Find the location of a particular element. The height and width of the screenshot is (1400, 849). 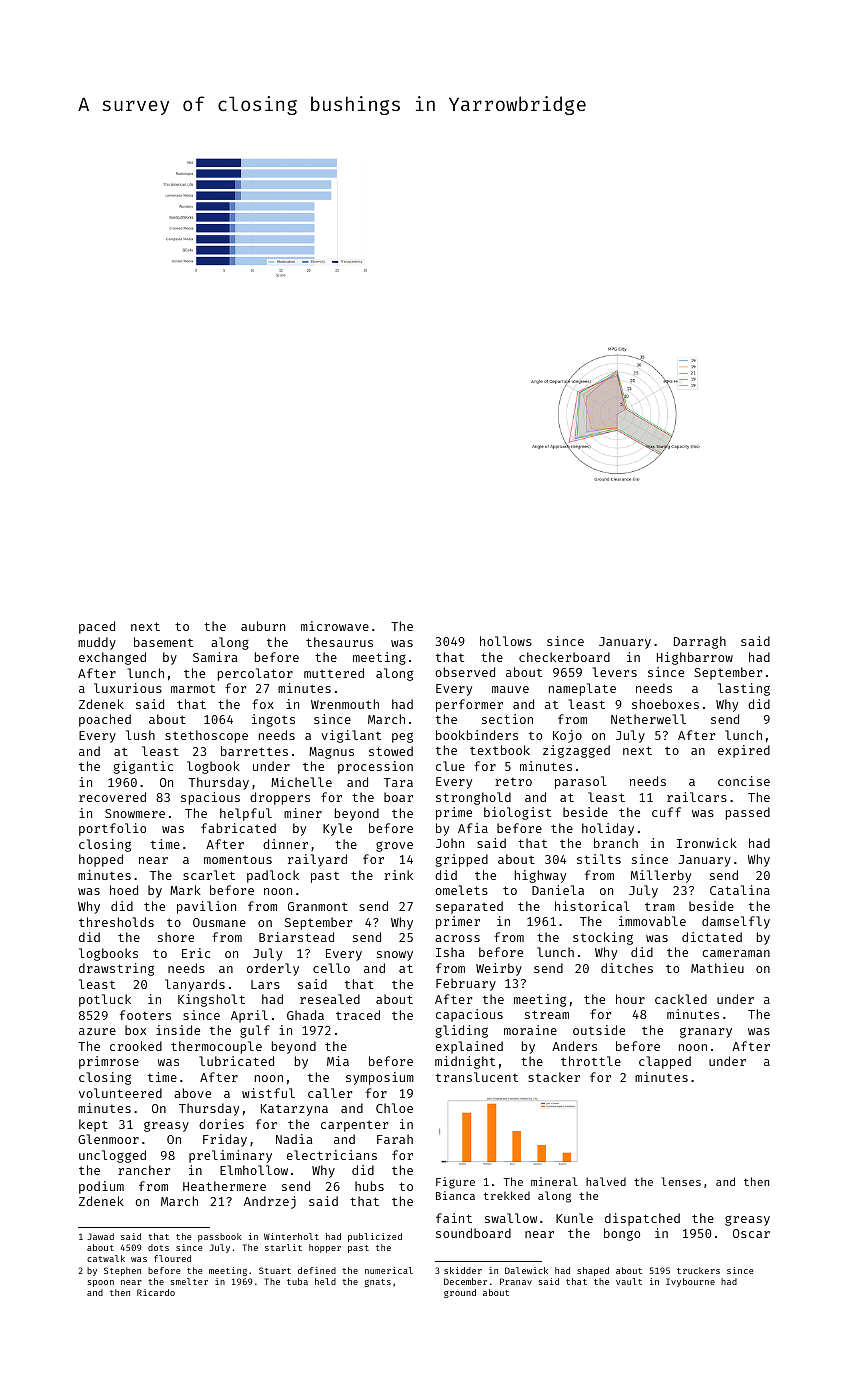

Ricardo is located at coordinates (156, 1292).
